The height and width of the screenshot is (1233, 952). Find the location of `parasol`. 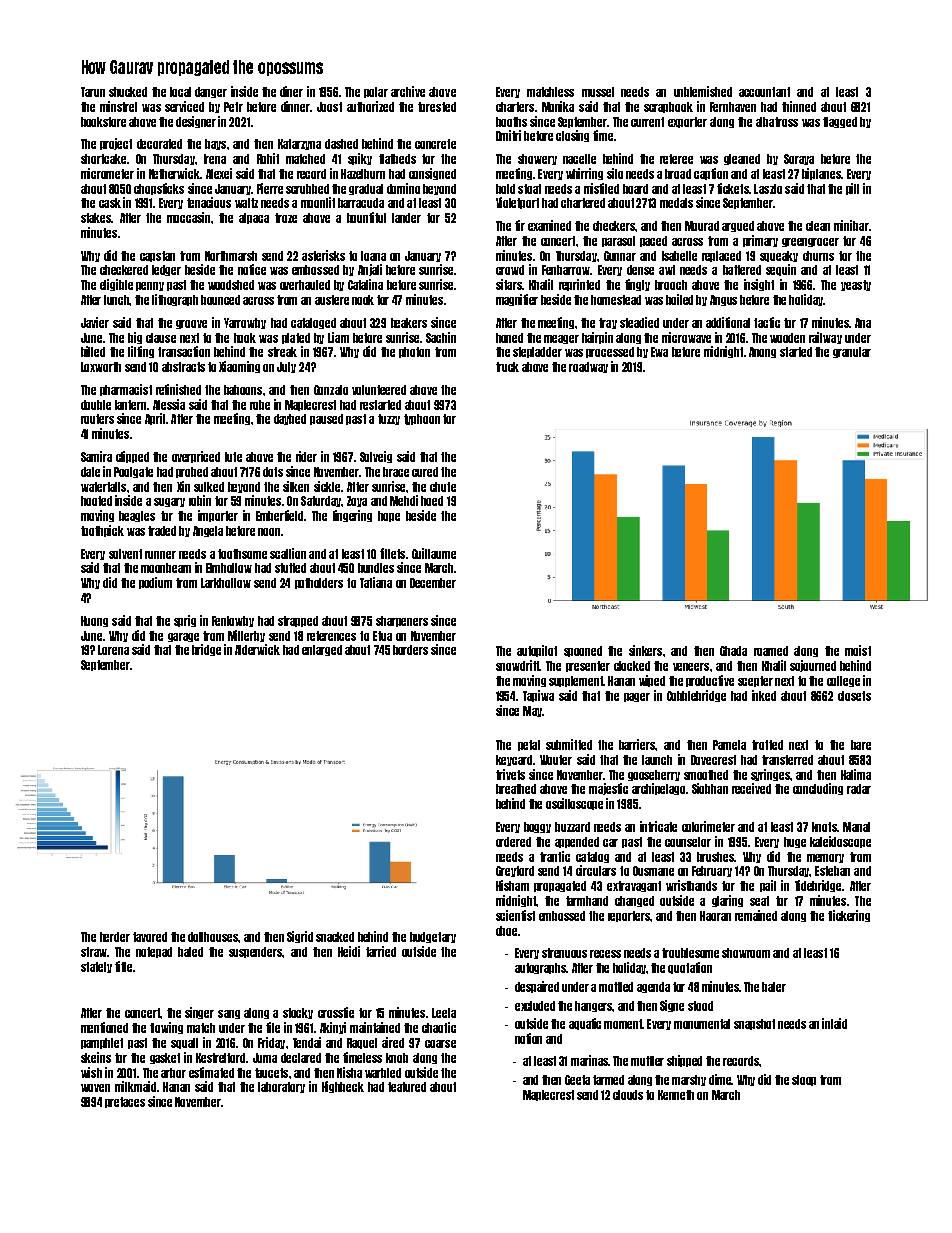

parasol is located at coordinates (618, 241).
